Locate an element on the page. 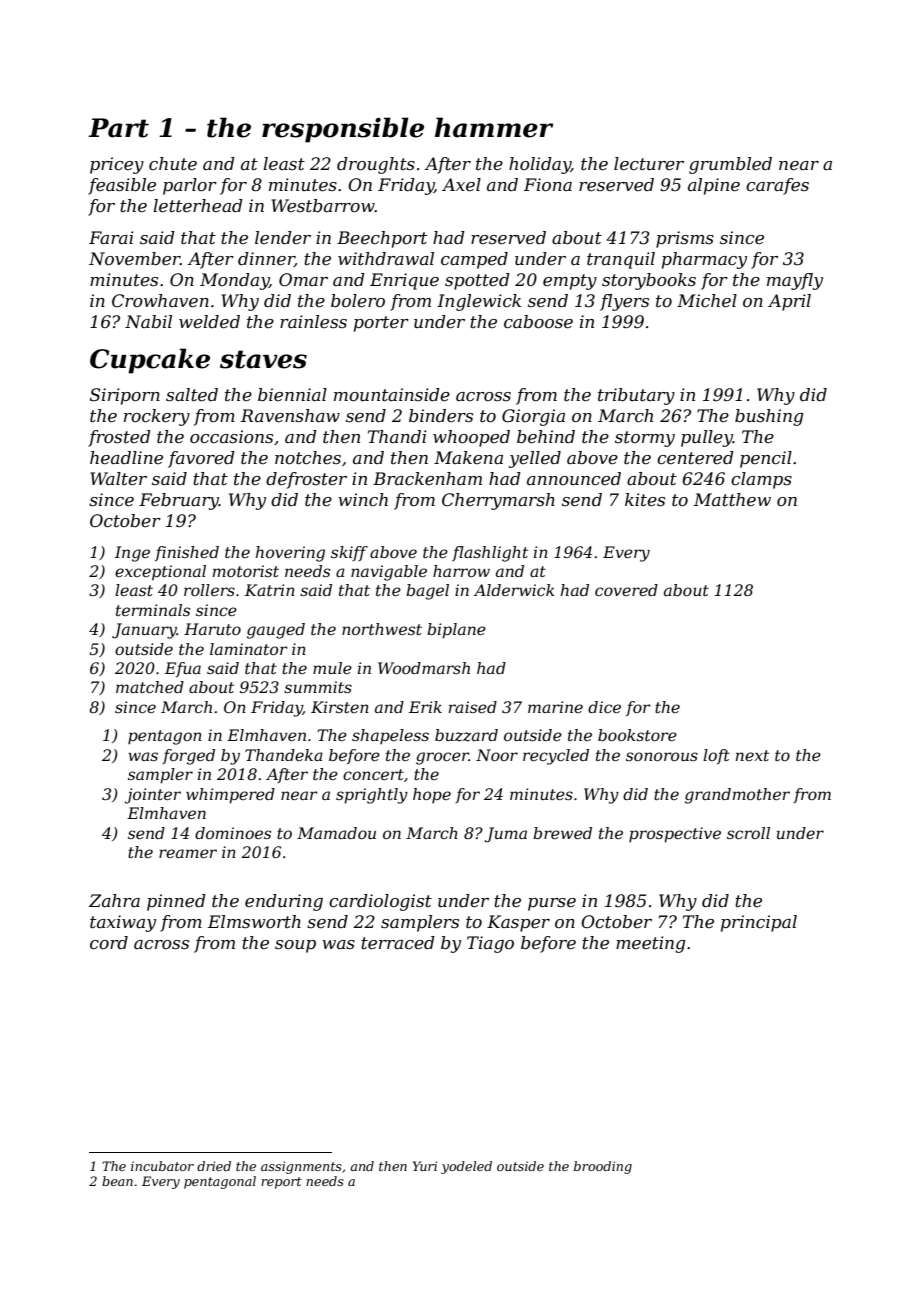  cardiologist is located at coordinates (380, 902).
